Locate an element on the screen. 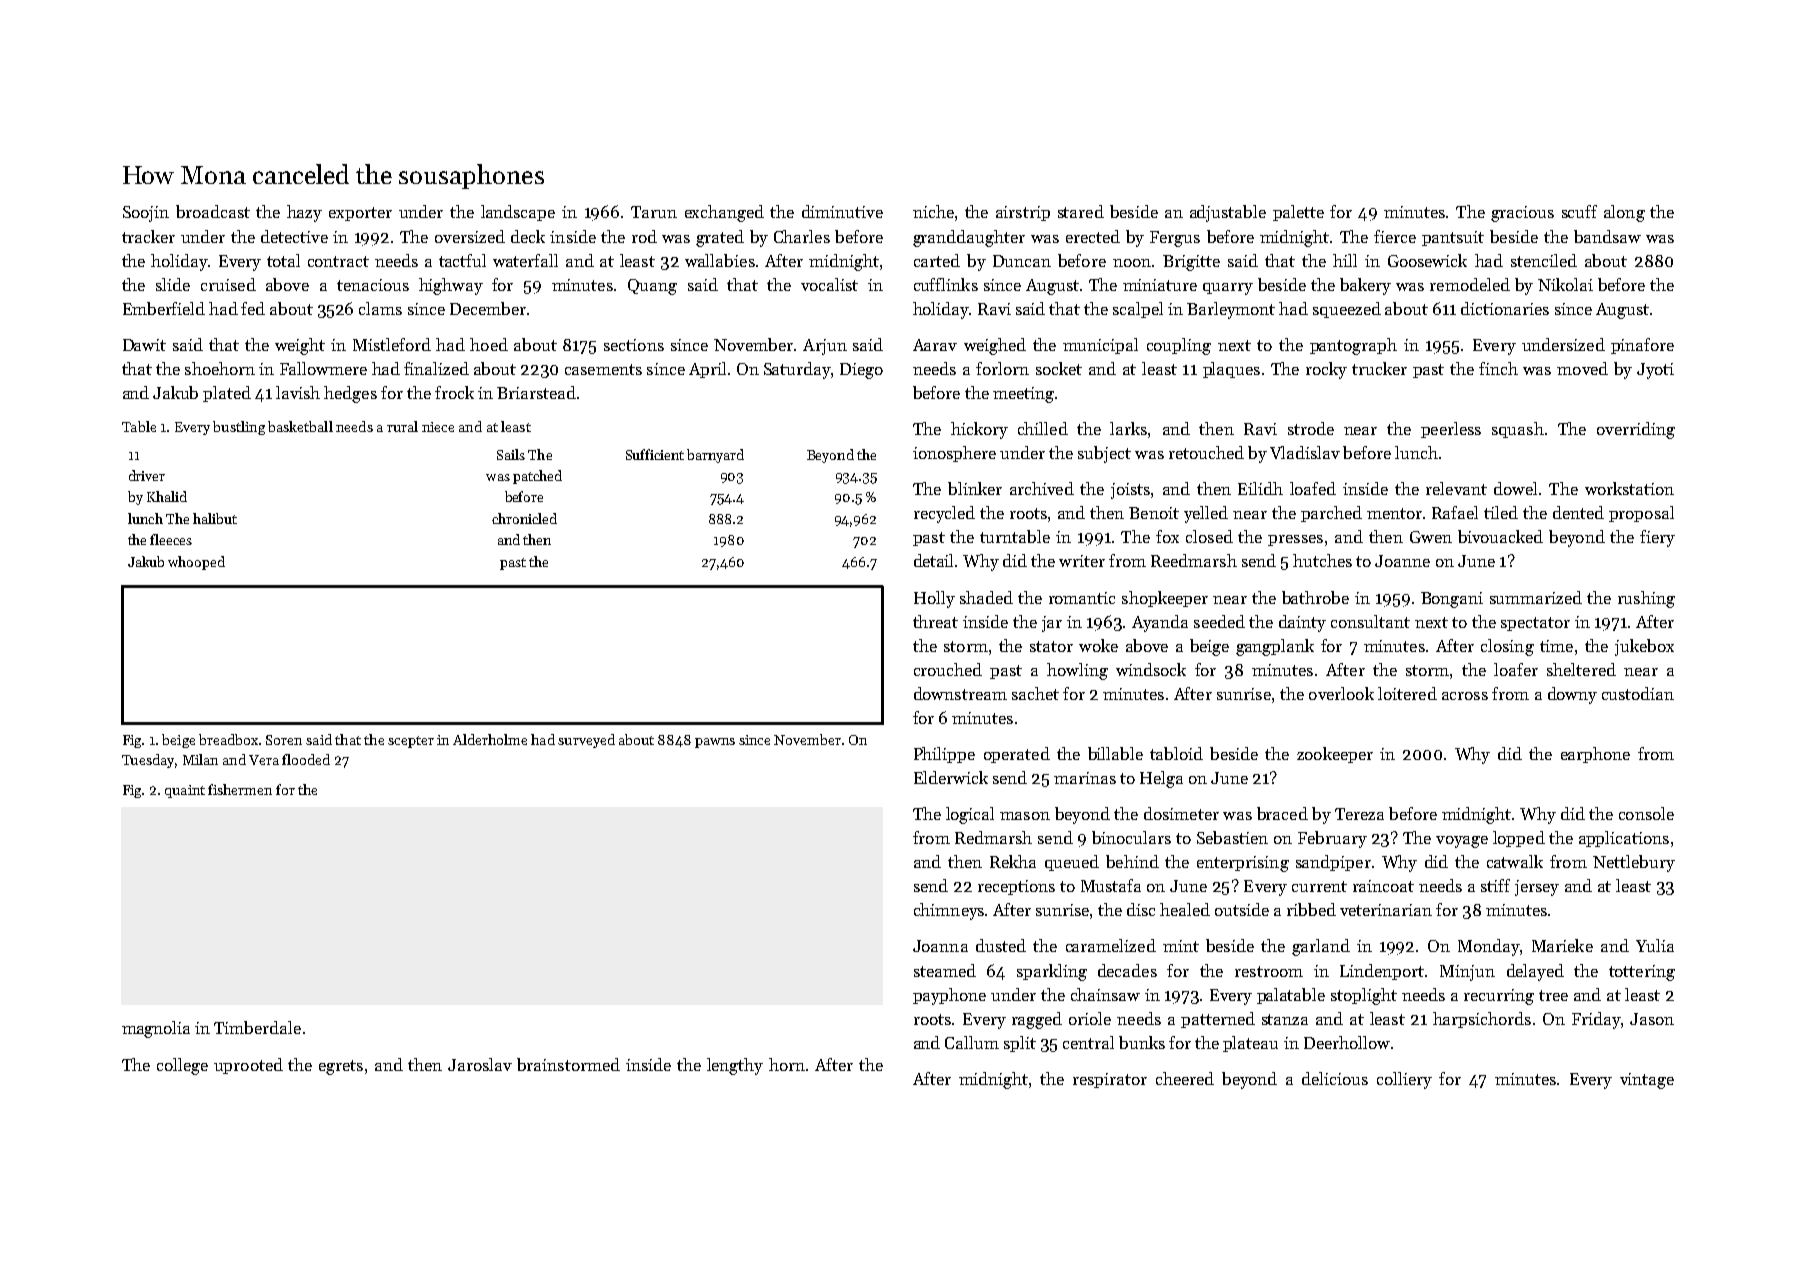 The width and height of the screenshot is (1796, 1270). chronicled is located at coordinates (524, 518).
